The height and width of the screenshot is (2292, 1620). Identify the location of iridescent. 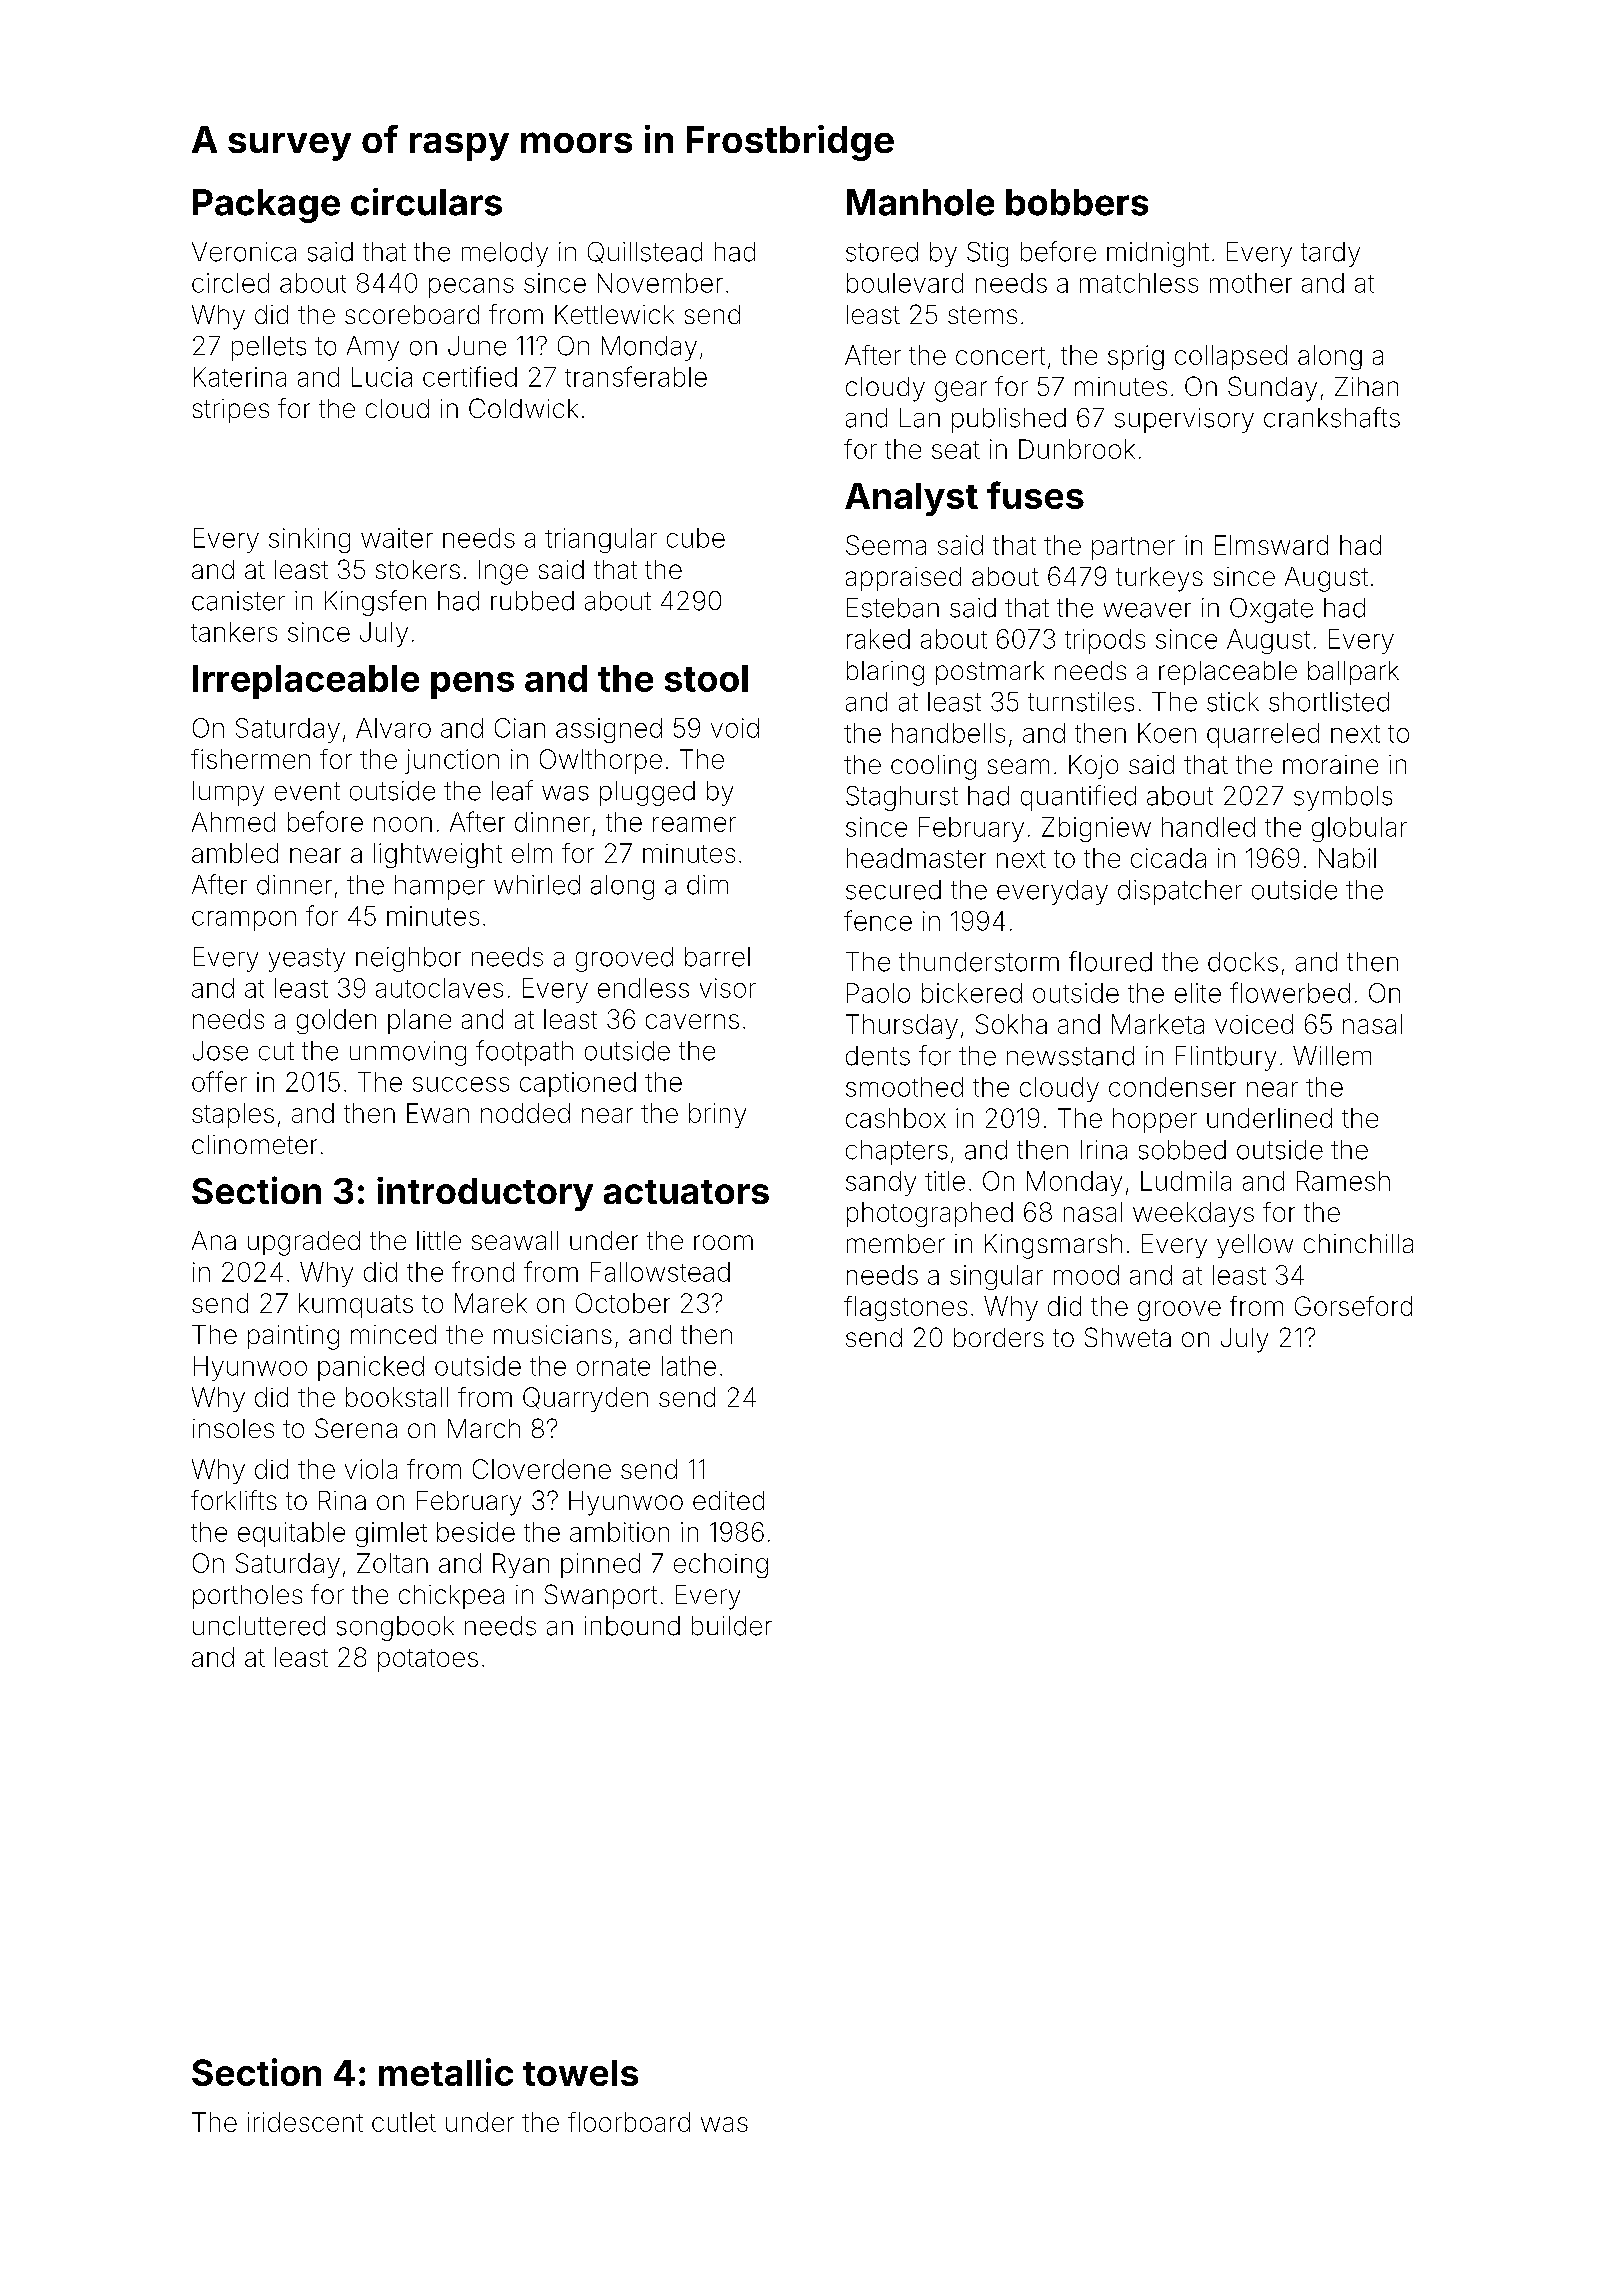
(305, 2122).
